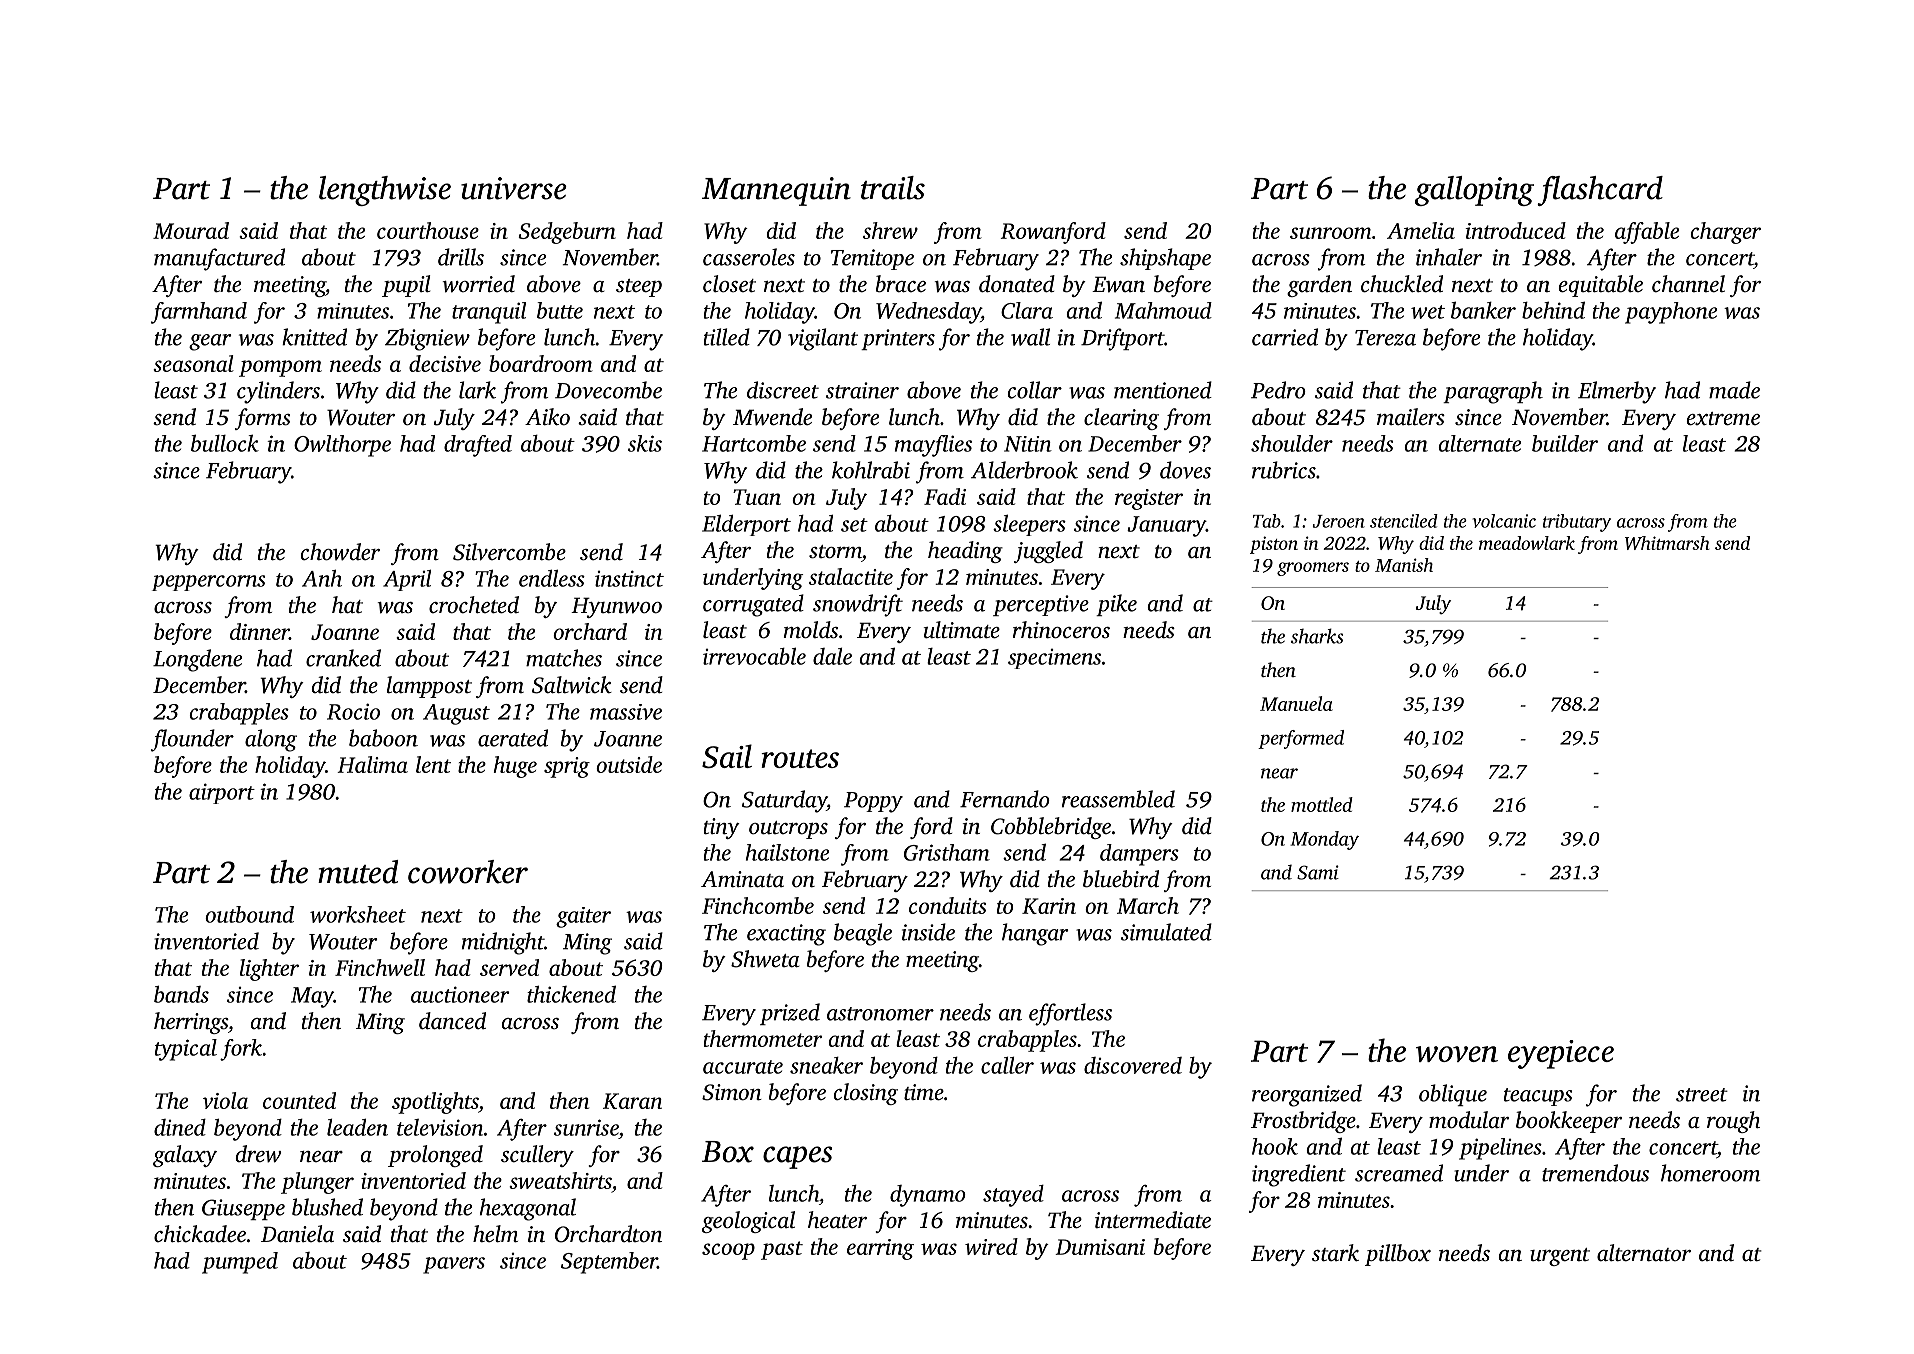 The height and width of the screenshot is (1354, 1914). What do you see at coordinates (758, 905) in the screenshot?
I see `Finchcombe` at bounding box center [758, 905].
